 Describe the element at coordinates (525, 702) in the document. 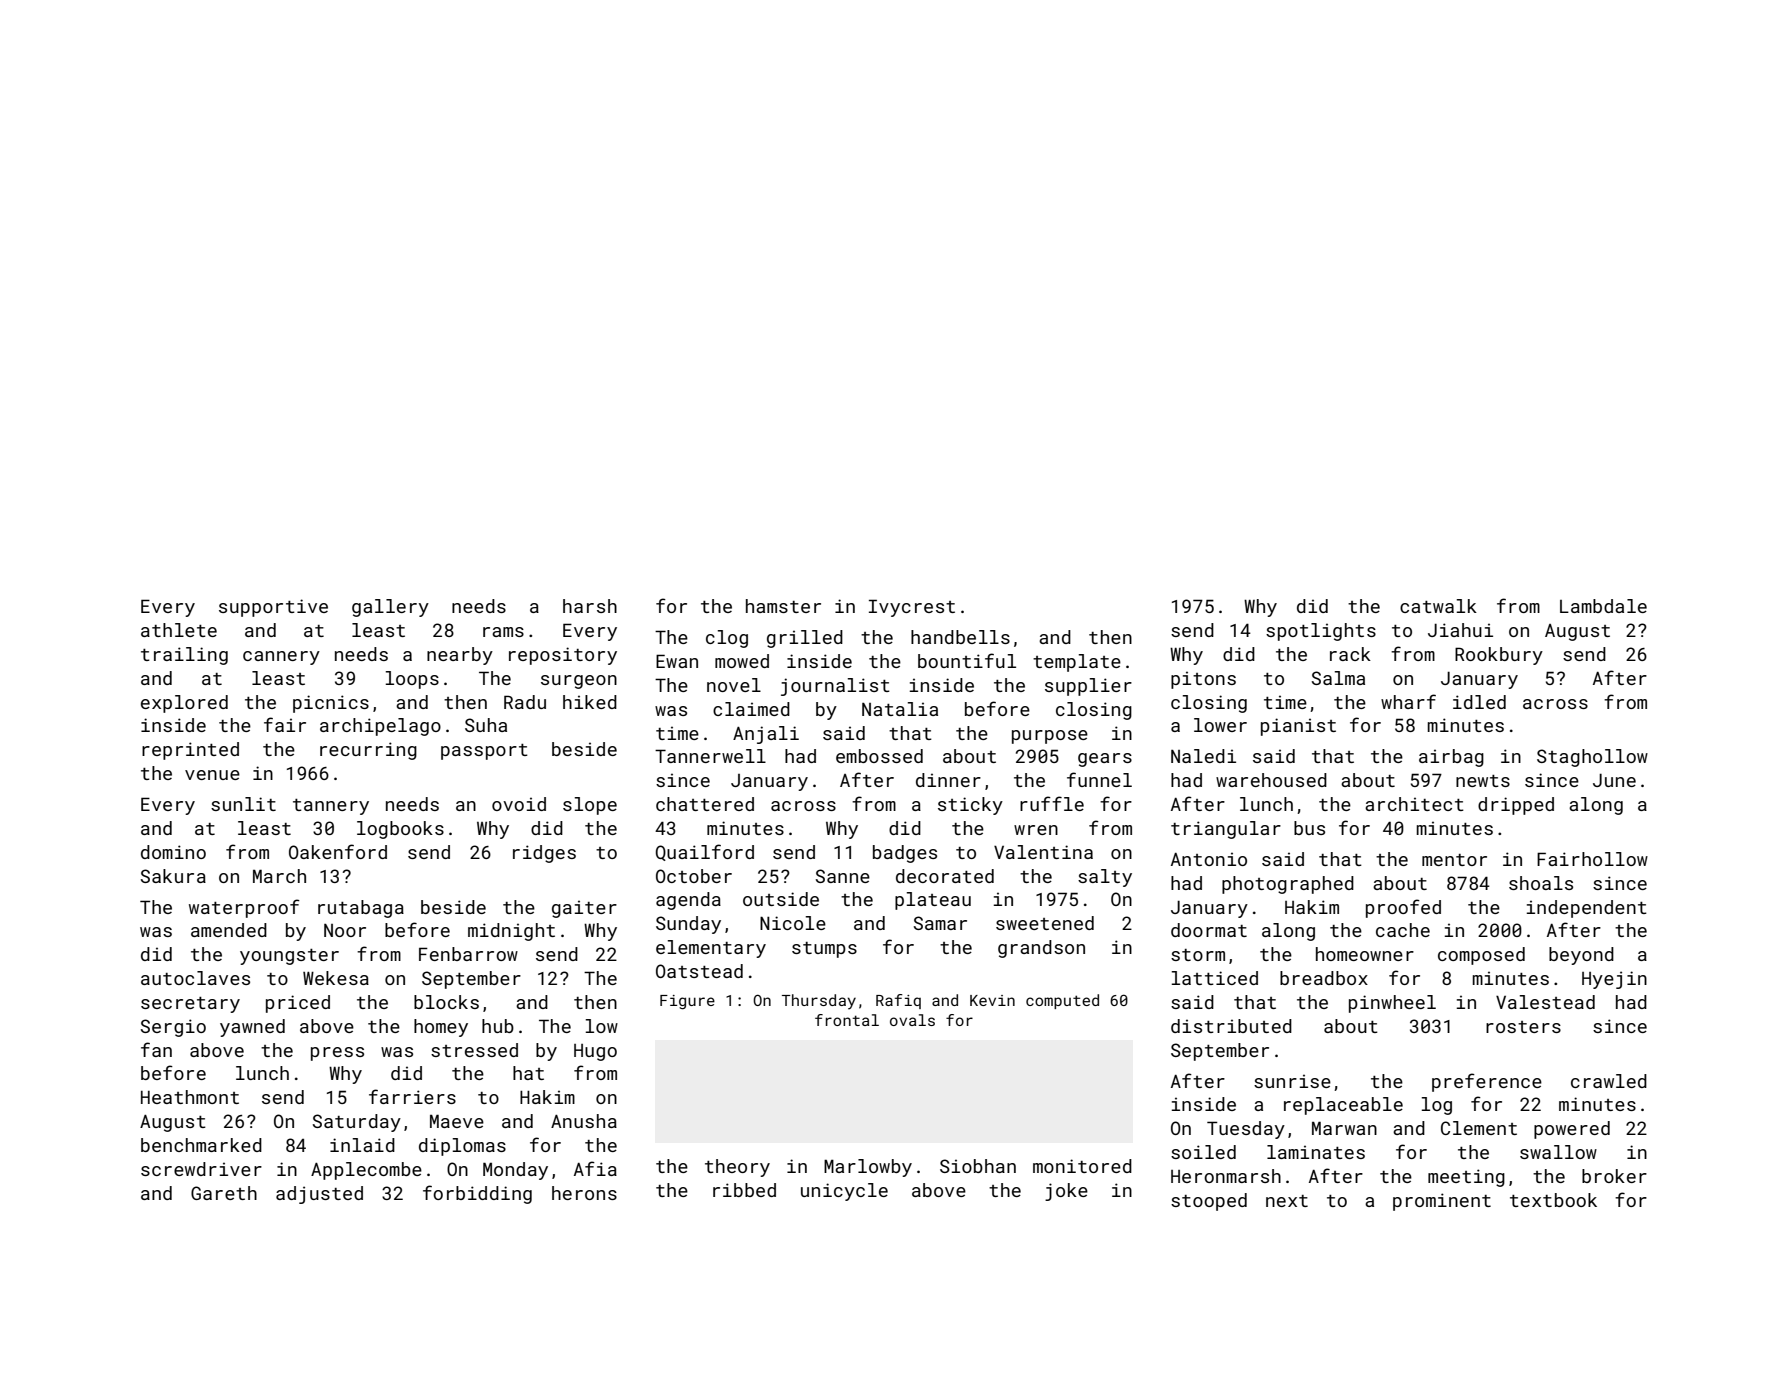

I see `Radu` at that location.
